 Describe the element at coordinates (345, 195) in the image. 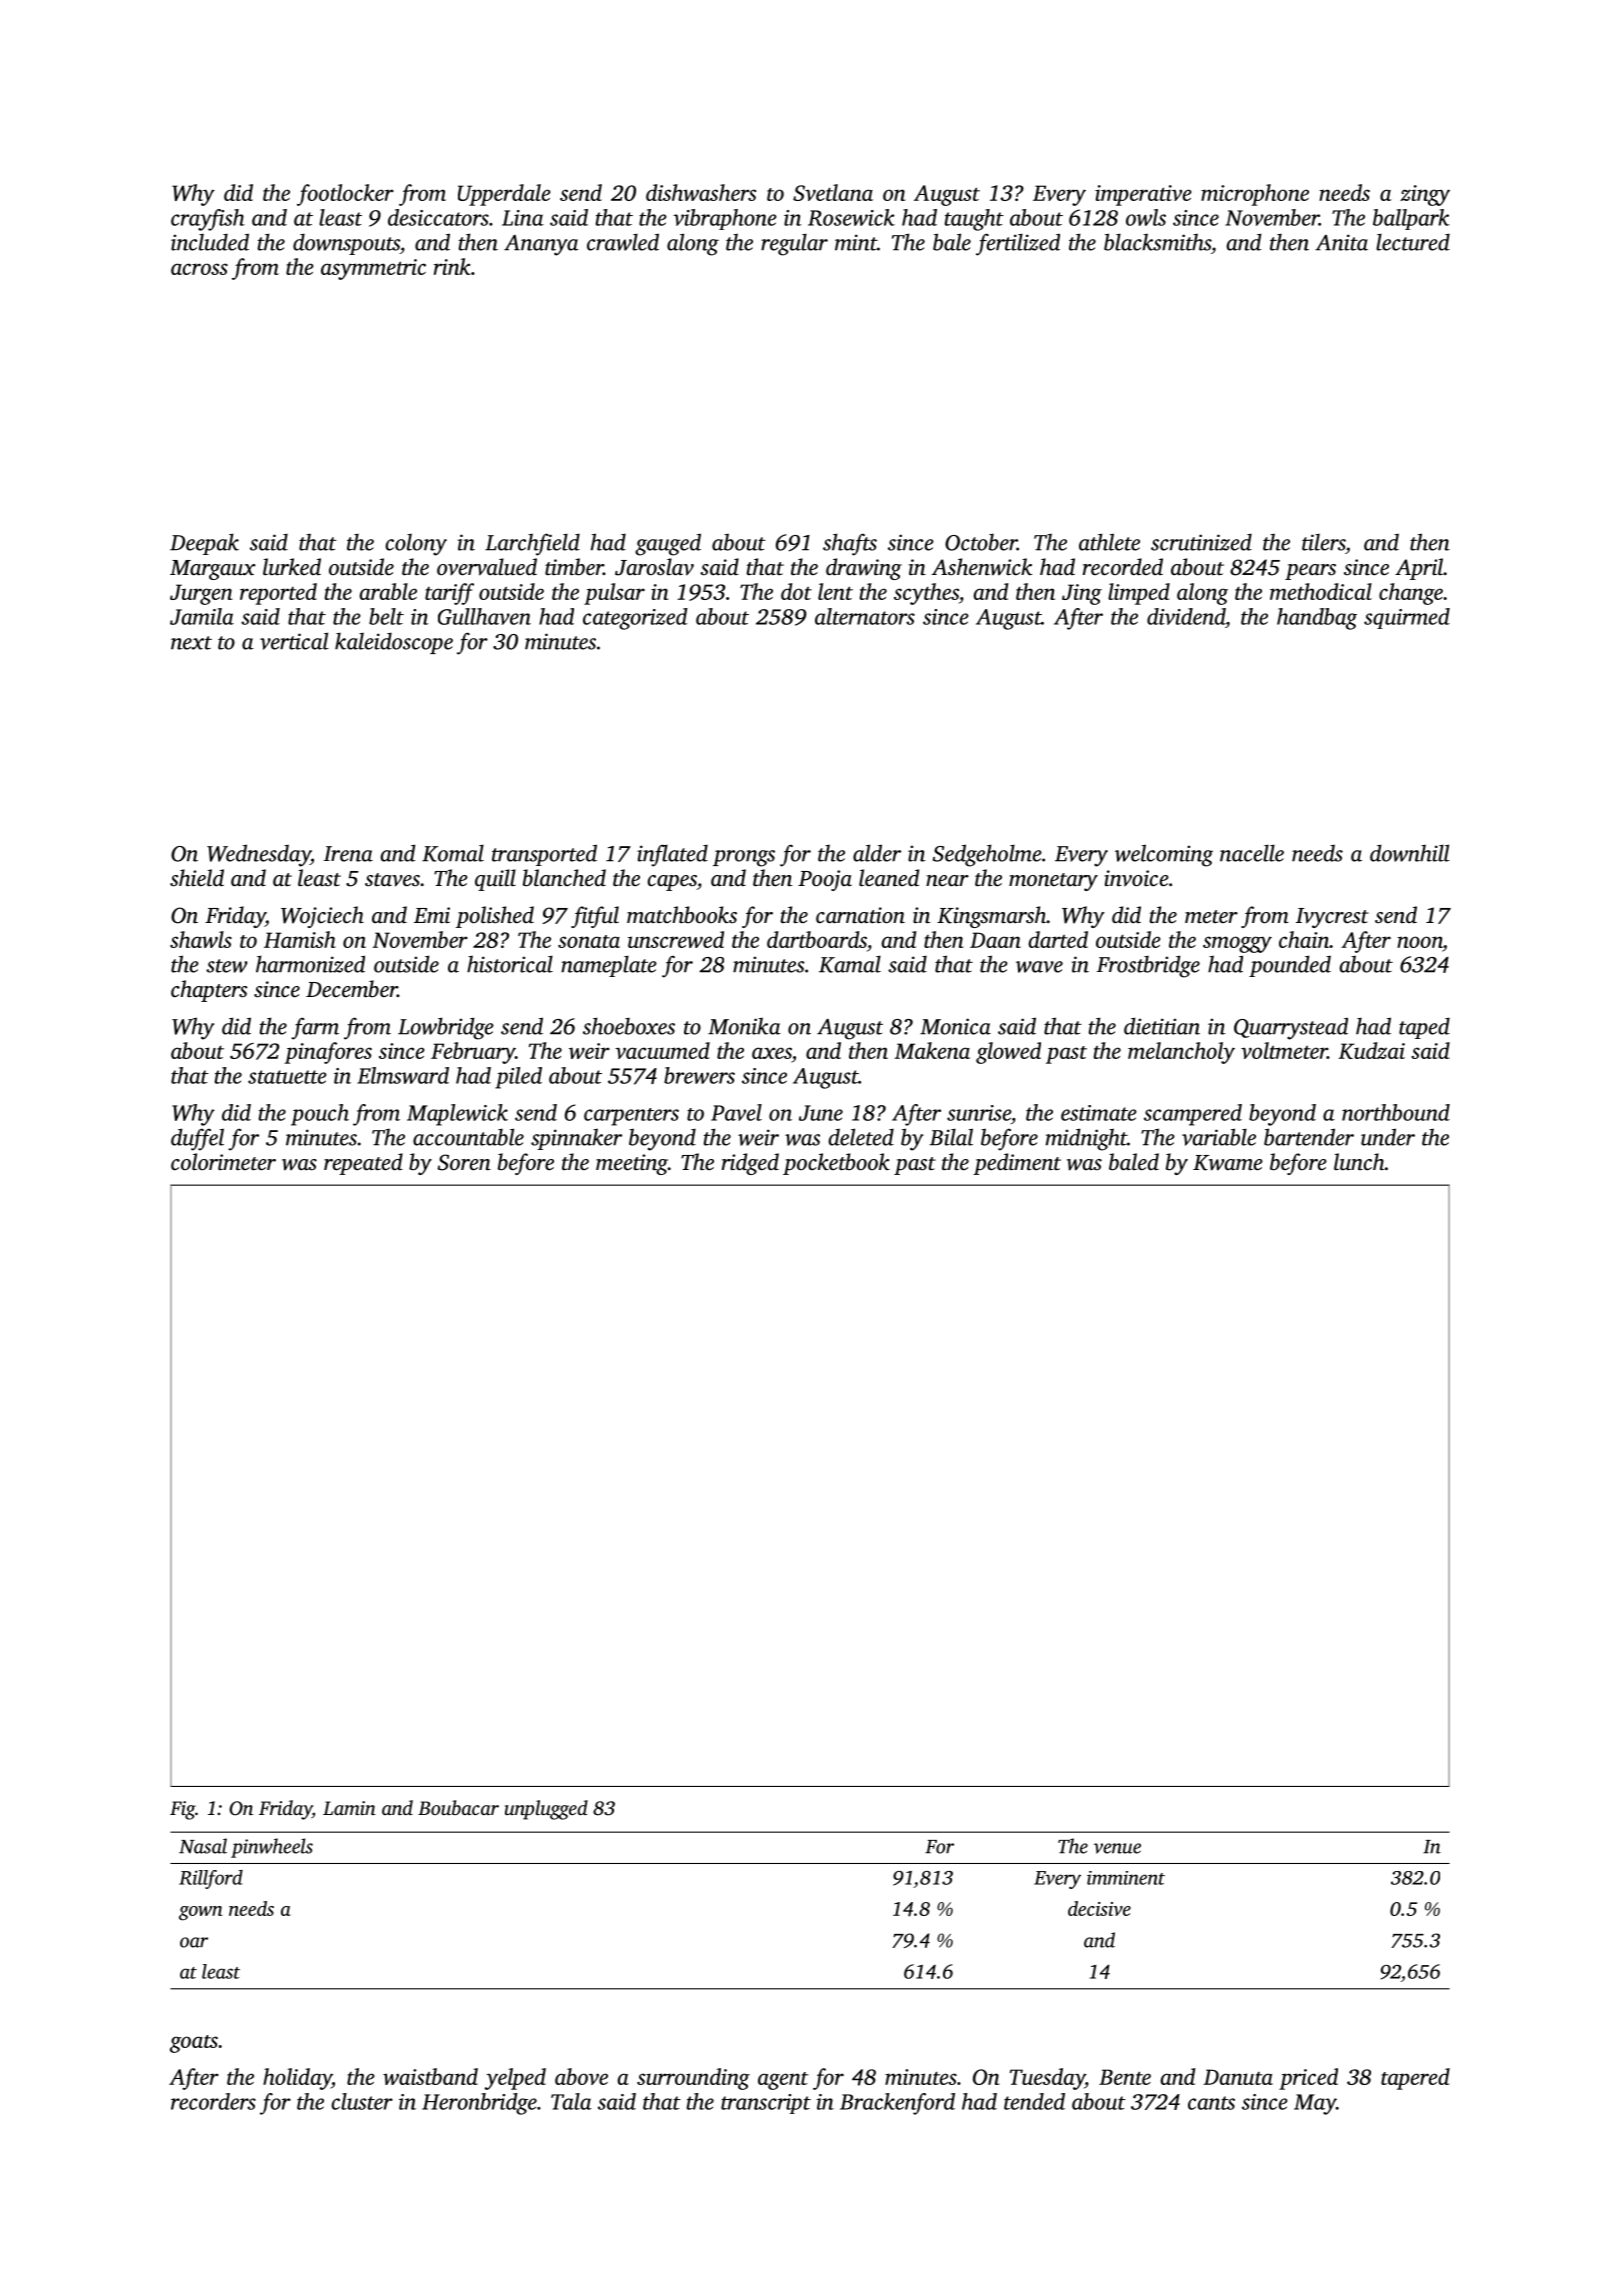

I see `footlocker` at that location.
